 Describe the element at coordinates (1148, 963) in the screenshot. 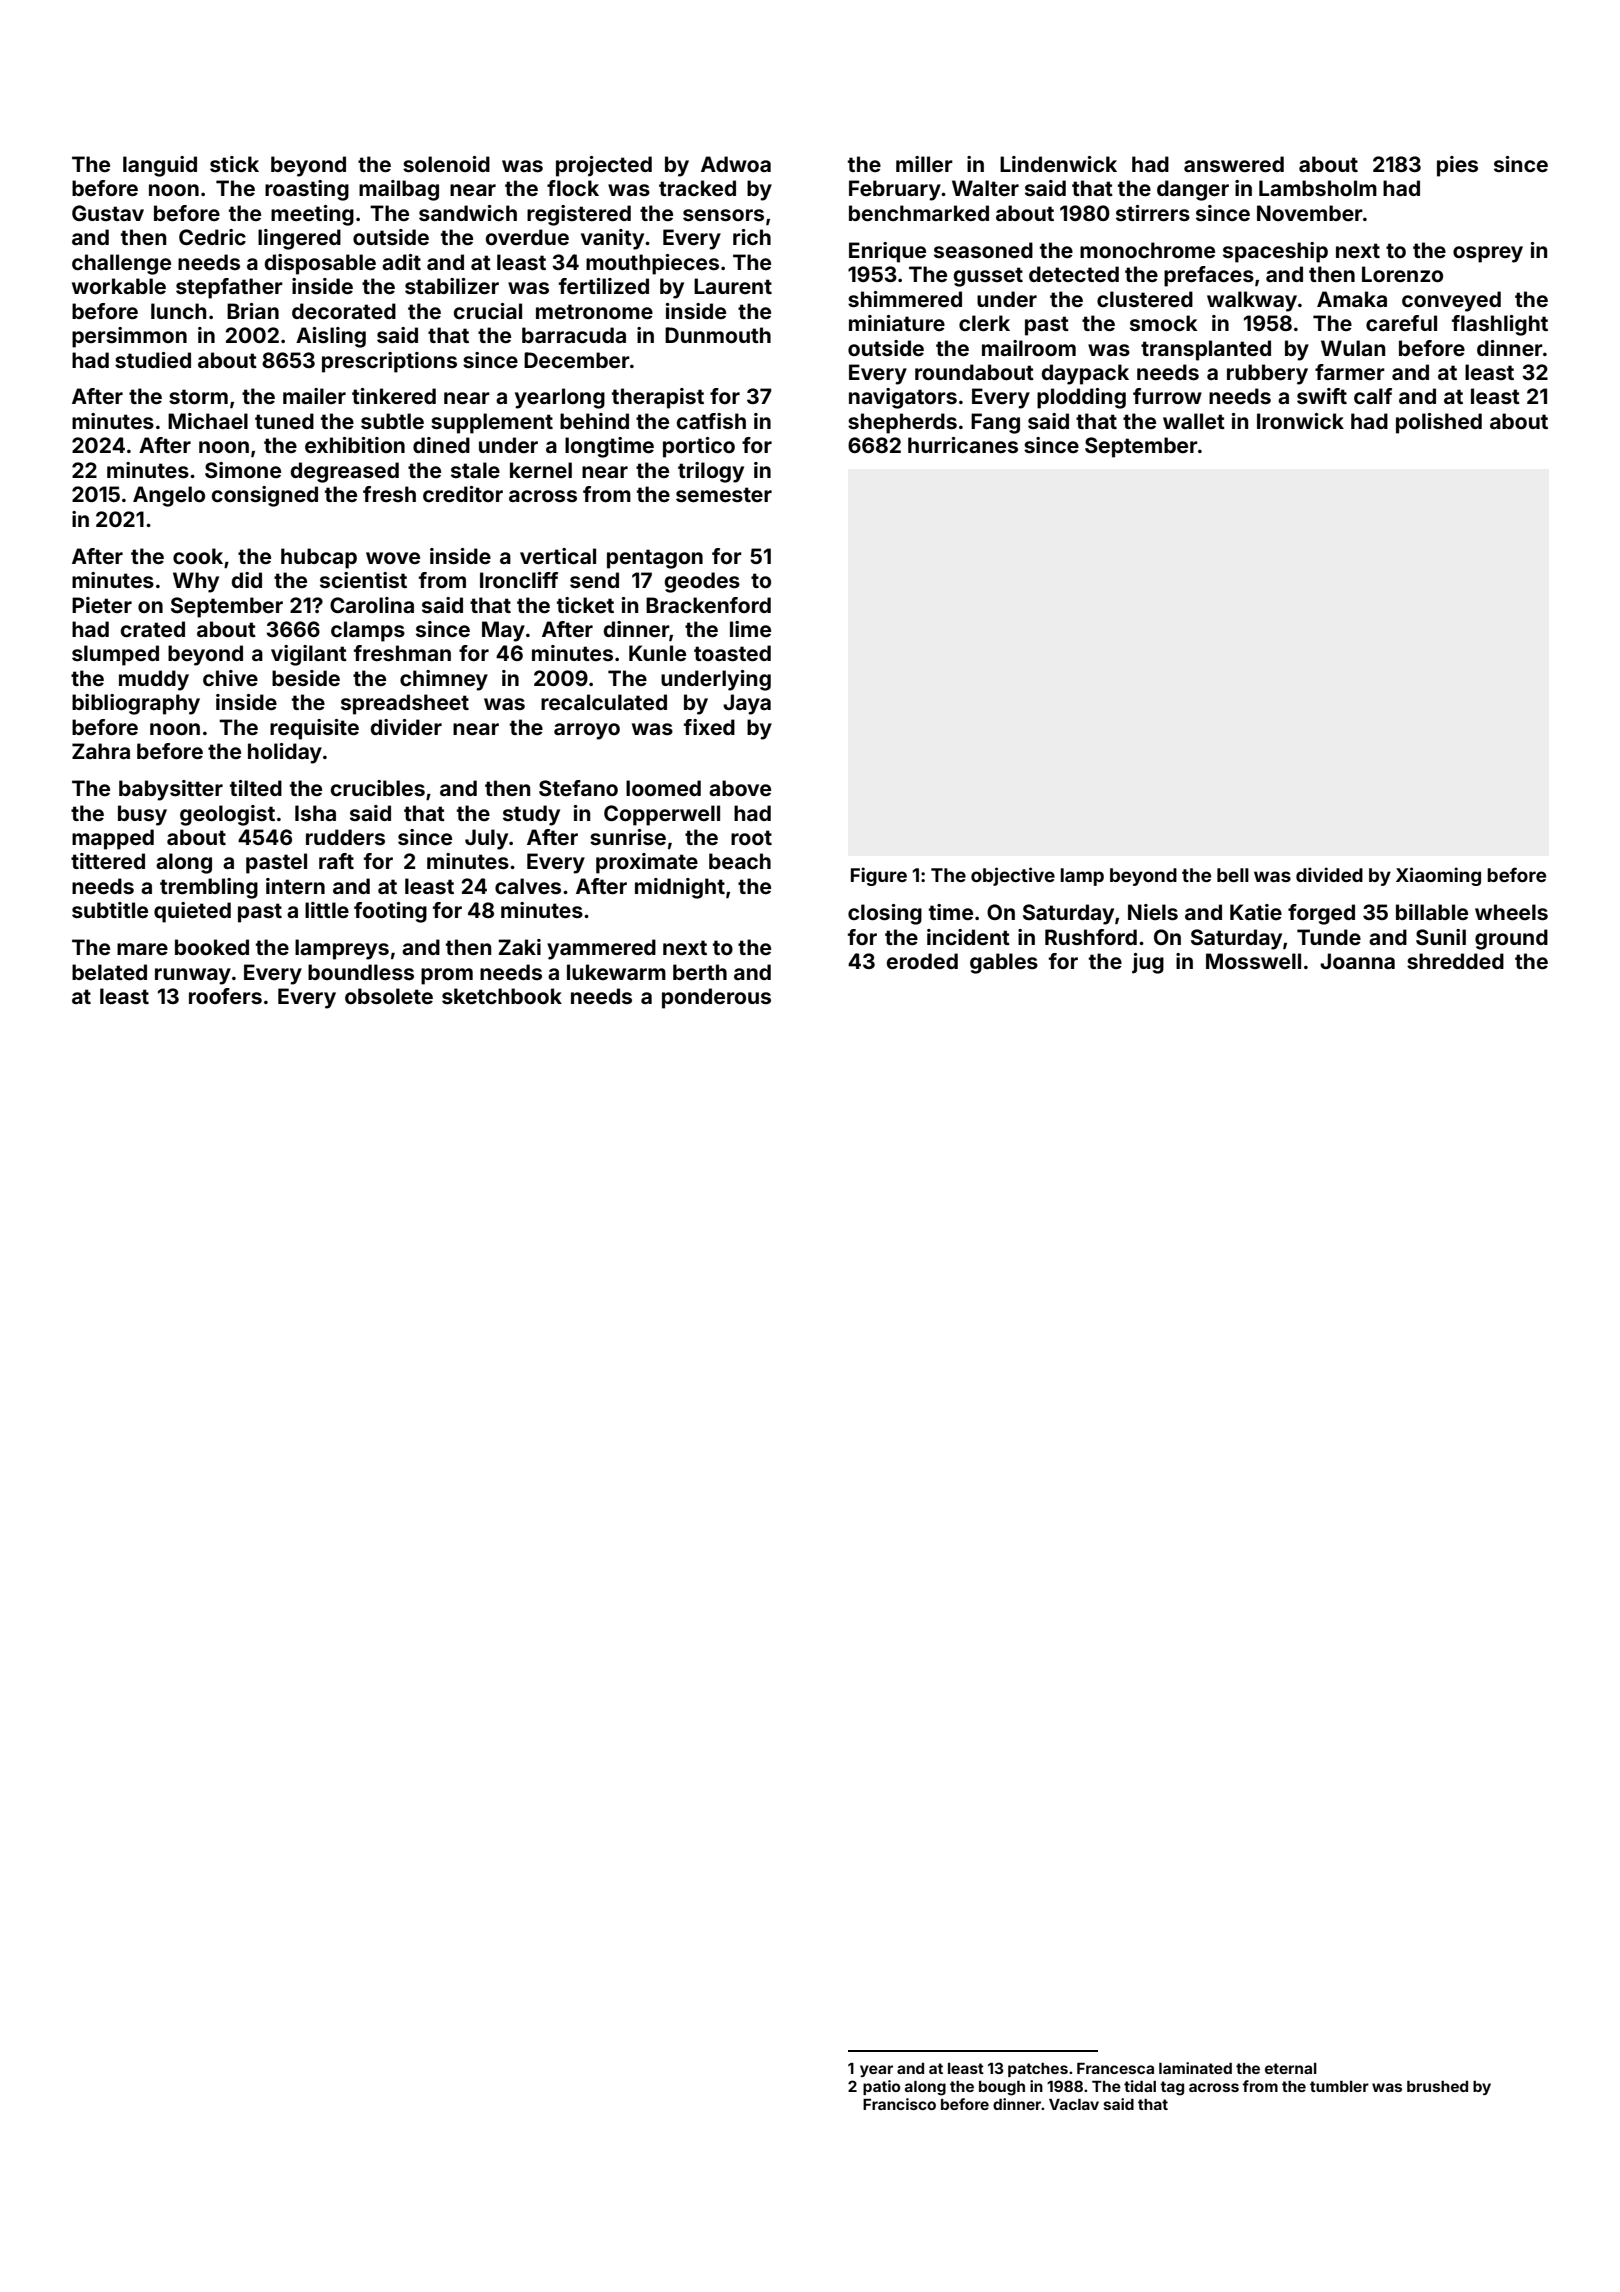

I see `jug` at that location.
